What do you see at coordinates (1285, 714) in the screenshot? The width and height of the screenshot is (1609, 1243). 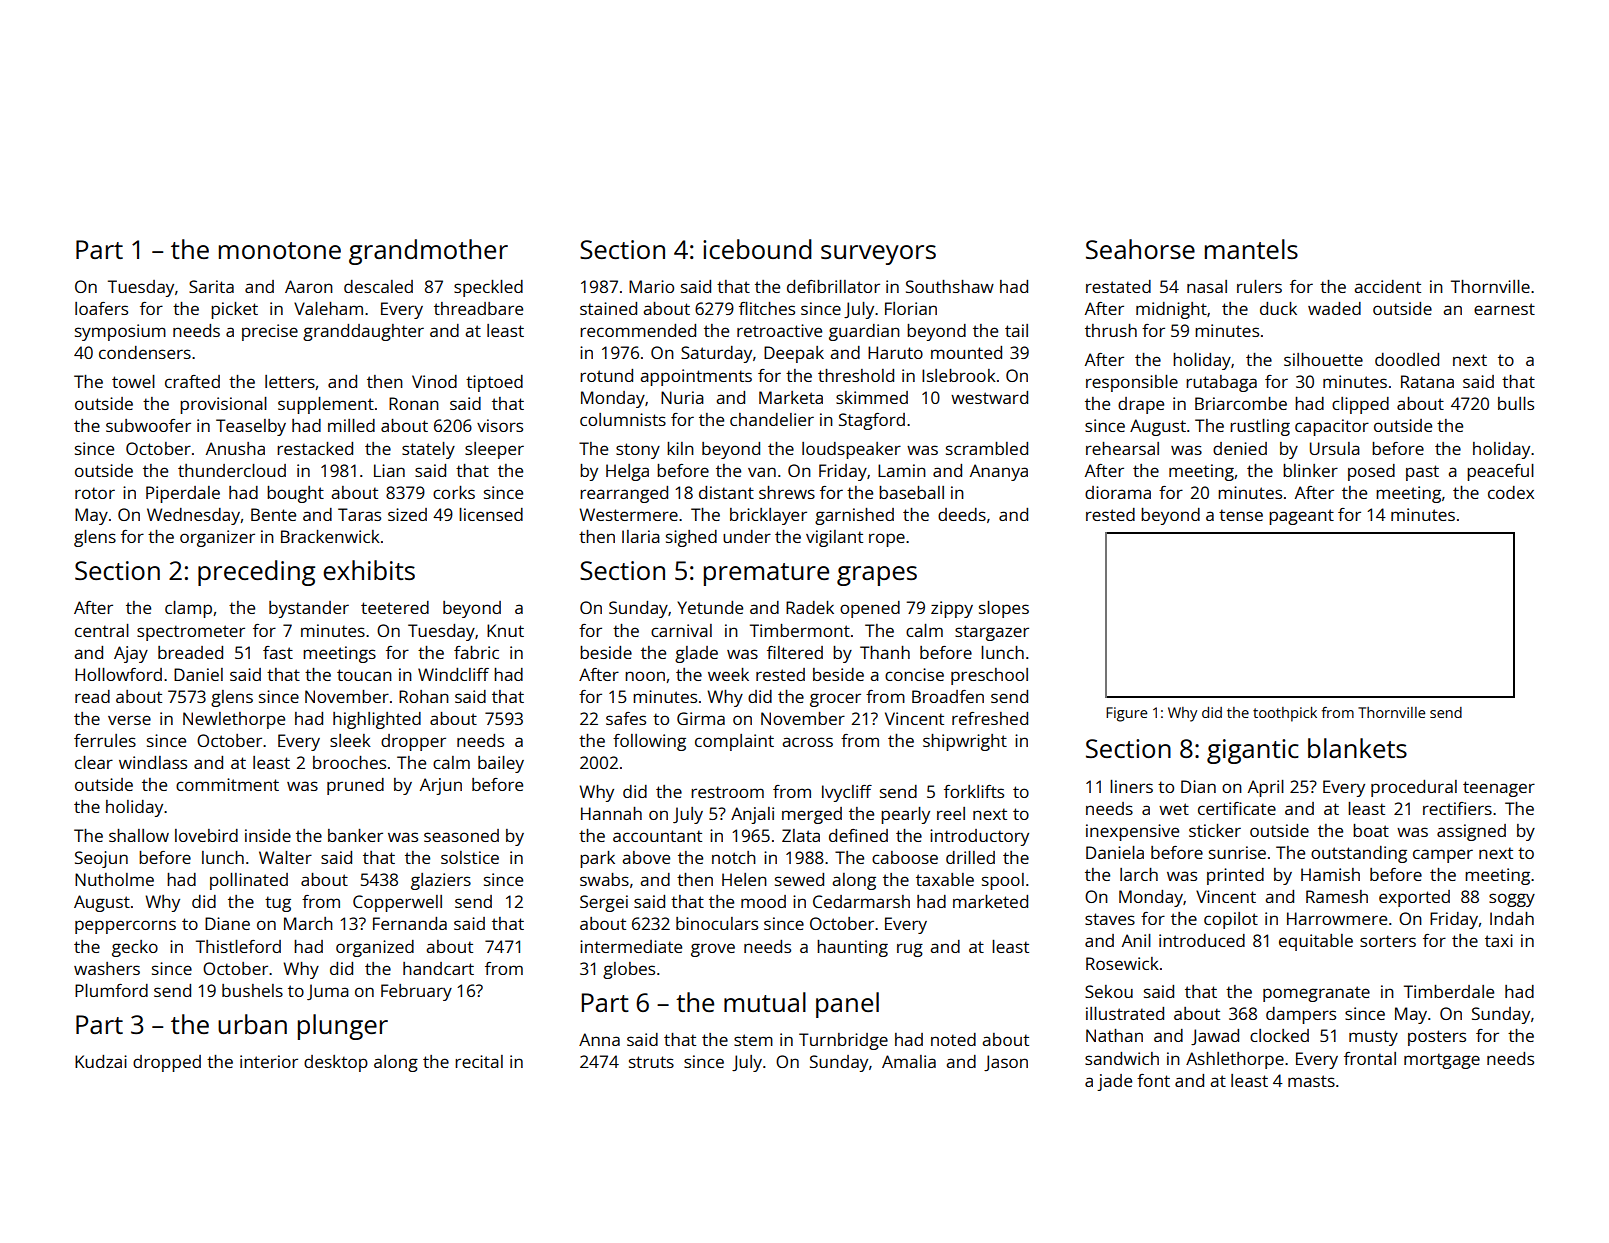 I see `toothpick` at bounding box center [1285, 714].
